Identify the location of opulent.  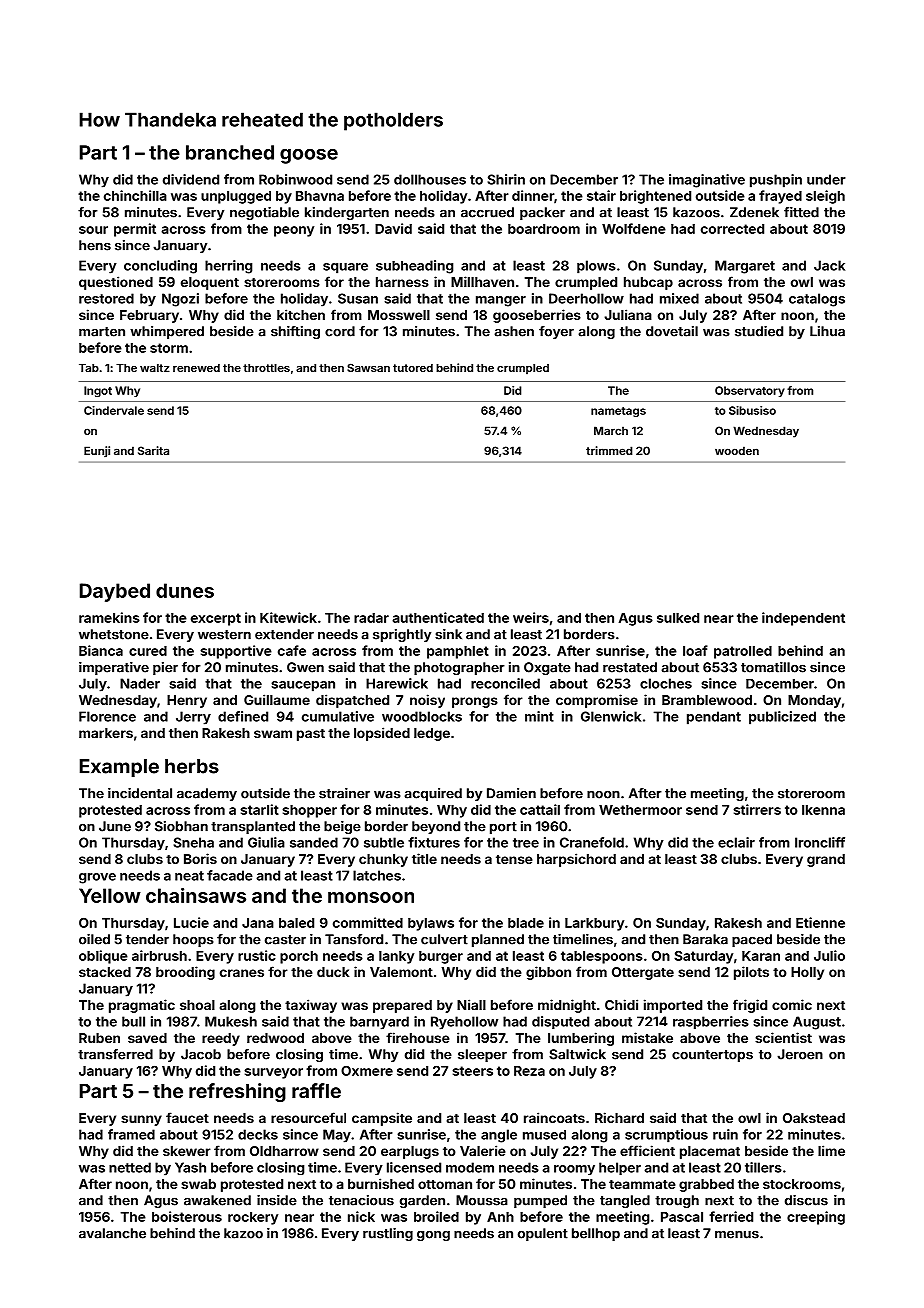
(543, 1234).
